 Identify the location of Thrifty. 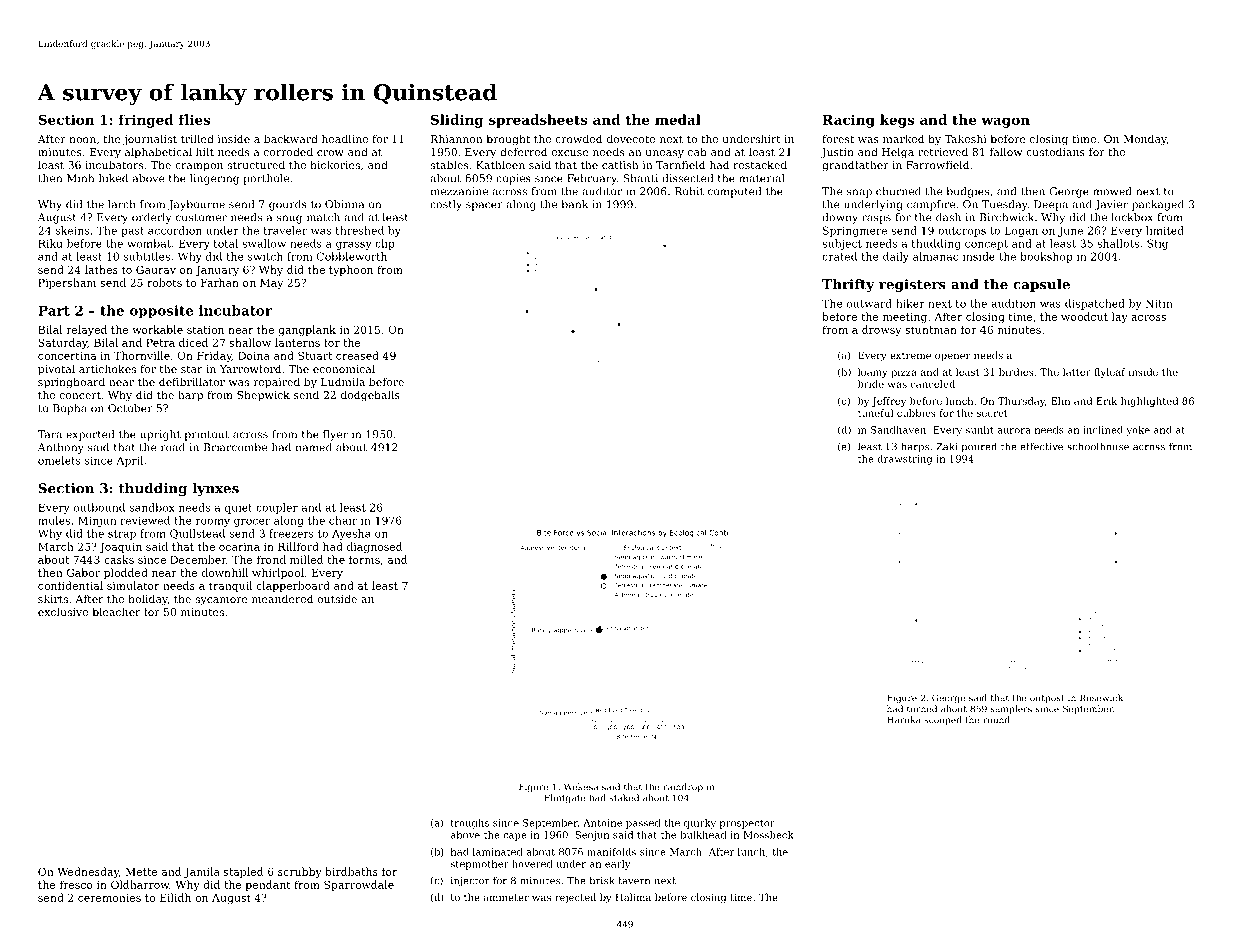
(848, 285).
